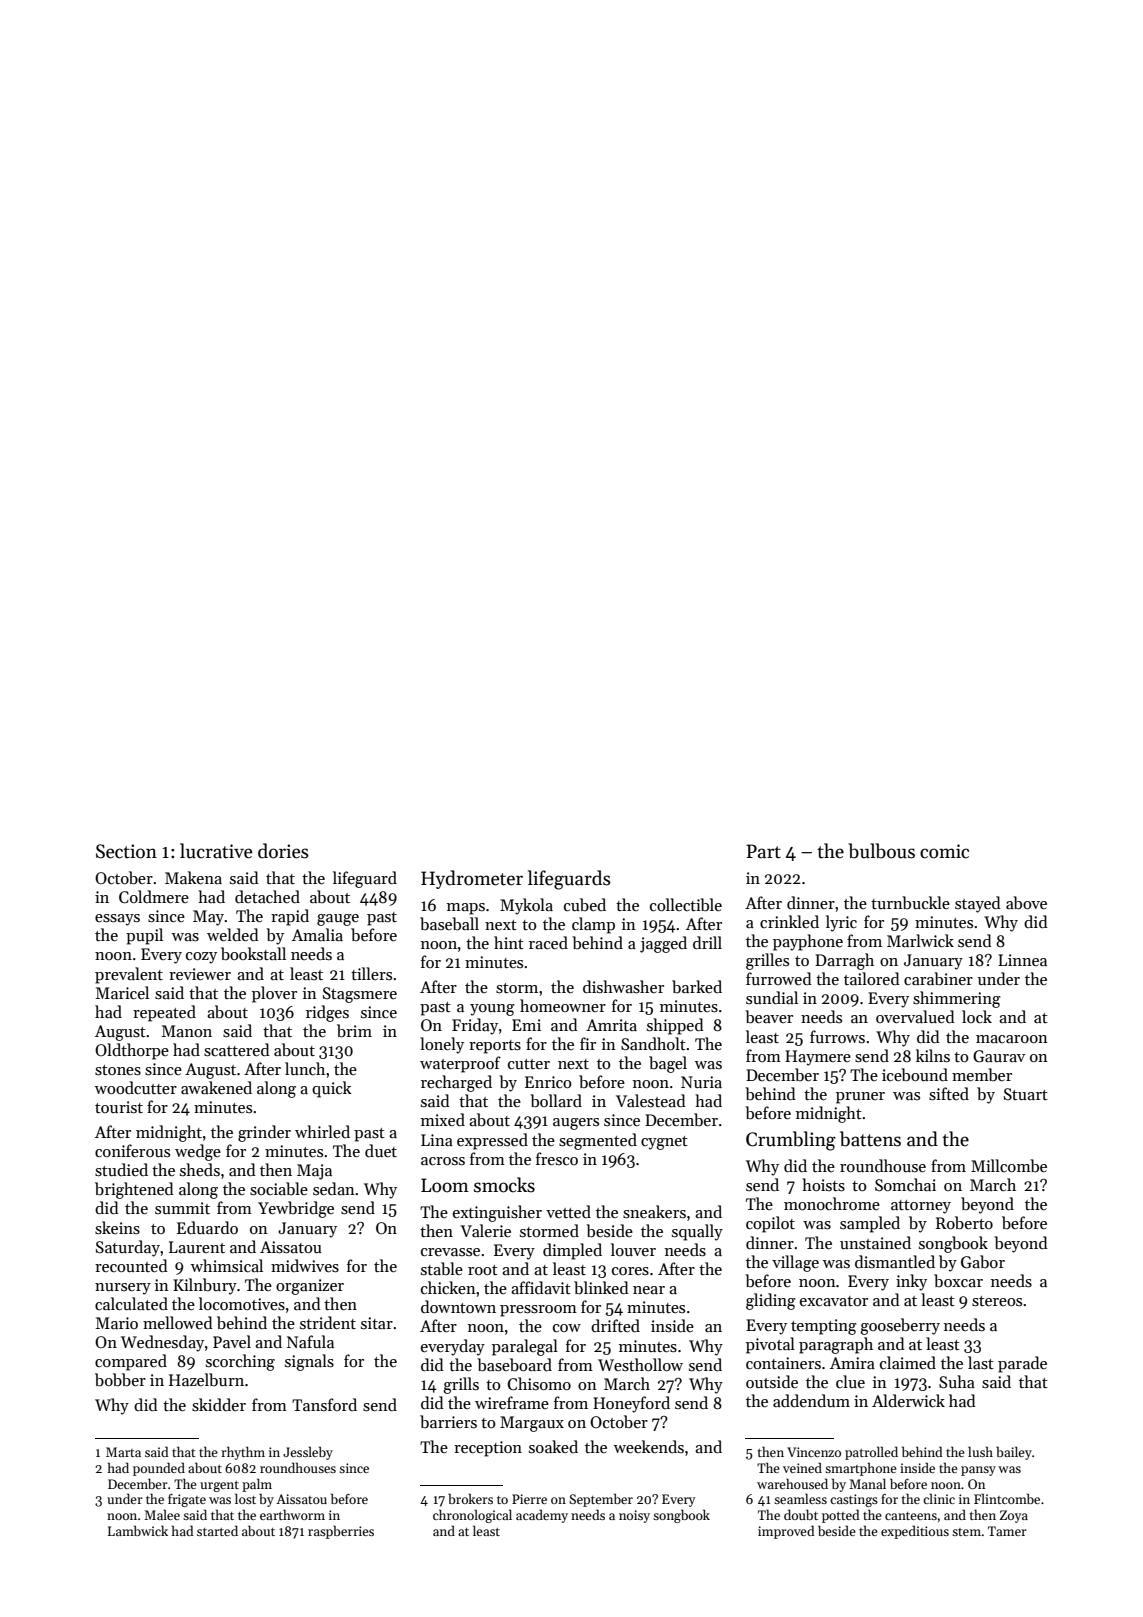  I want to click on tourist, so click(119, 1107).
